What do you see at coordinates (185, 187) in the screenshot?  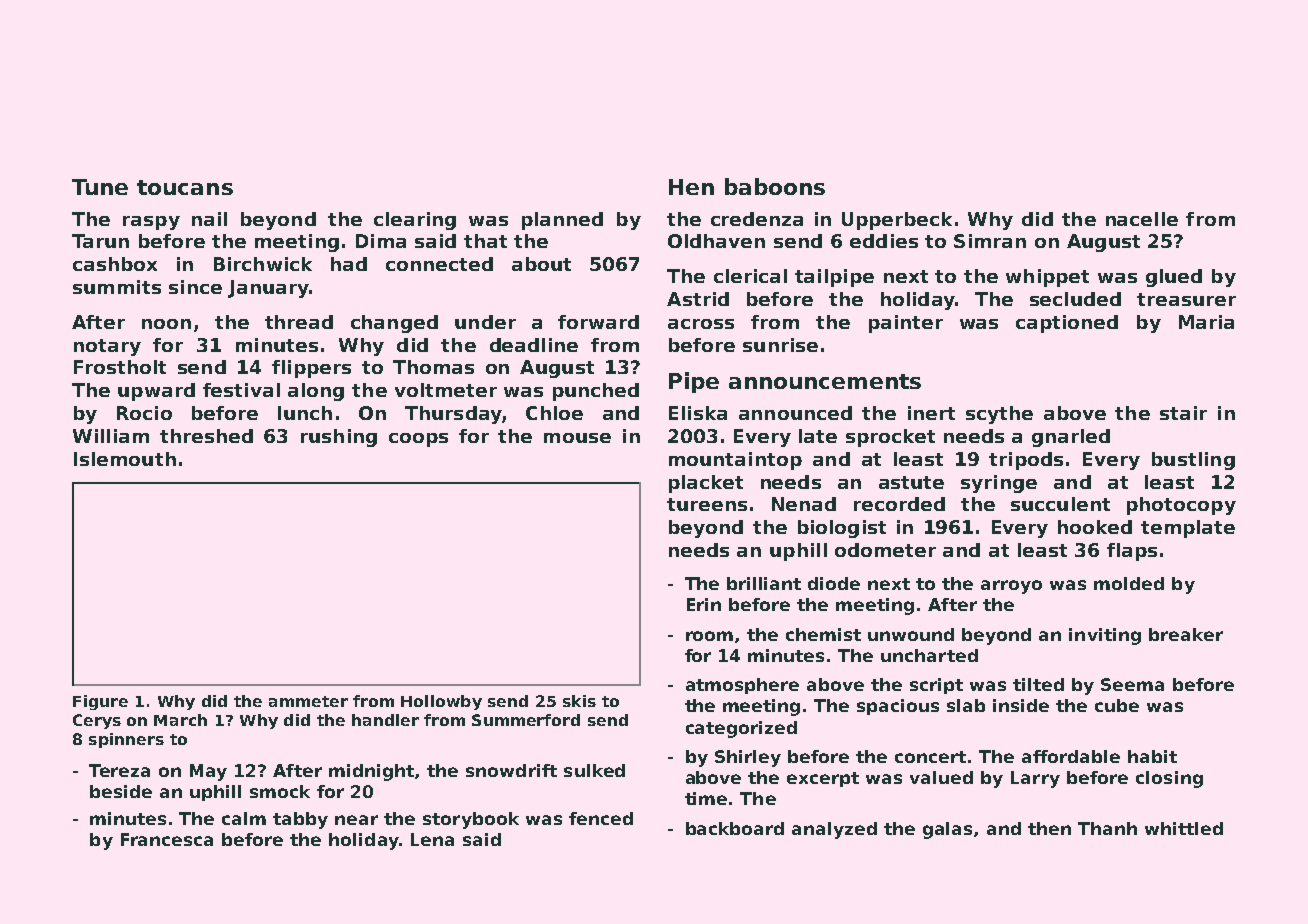 I see `toucans` at bounding box center [185, 187].
